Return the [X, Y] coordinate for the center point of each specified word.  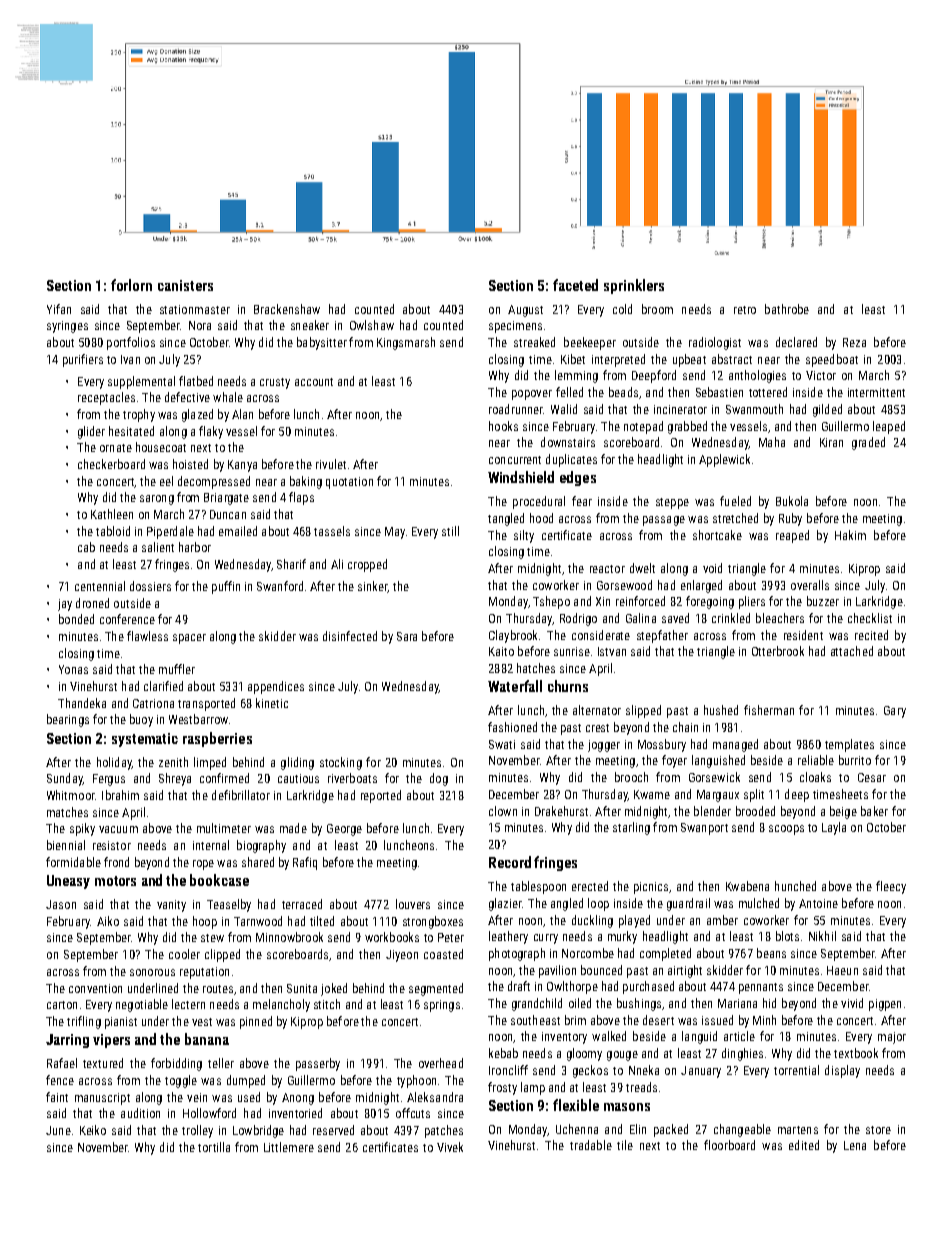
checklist [870, 618]
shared [258, 862]
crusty [275, 383]
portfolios [131, 343]
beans [771, 953]
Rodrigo [578, 619]
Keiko [93, 1130]
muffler [177, 669]
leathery [508, 937]
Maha [772, 442]
